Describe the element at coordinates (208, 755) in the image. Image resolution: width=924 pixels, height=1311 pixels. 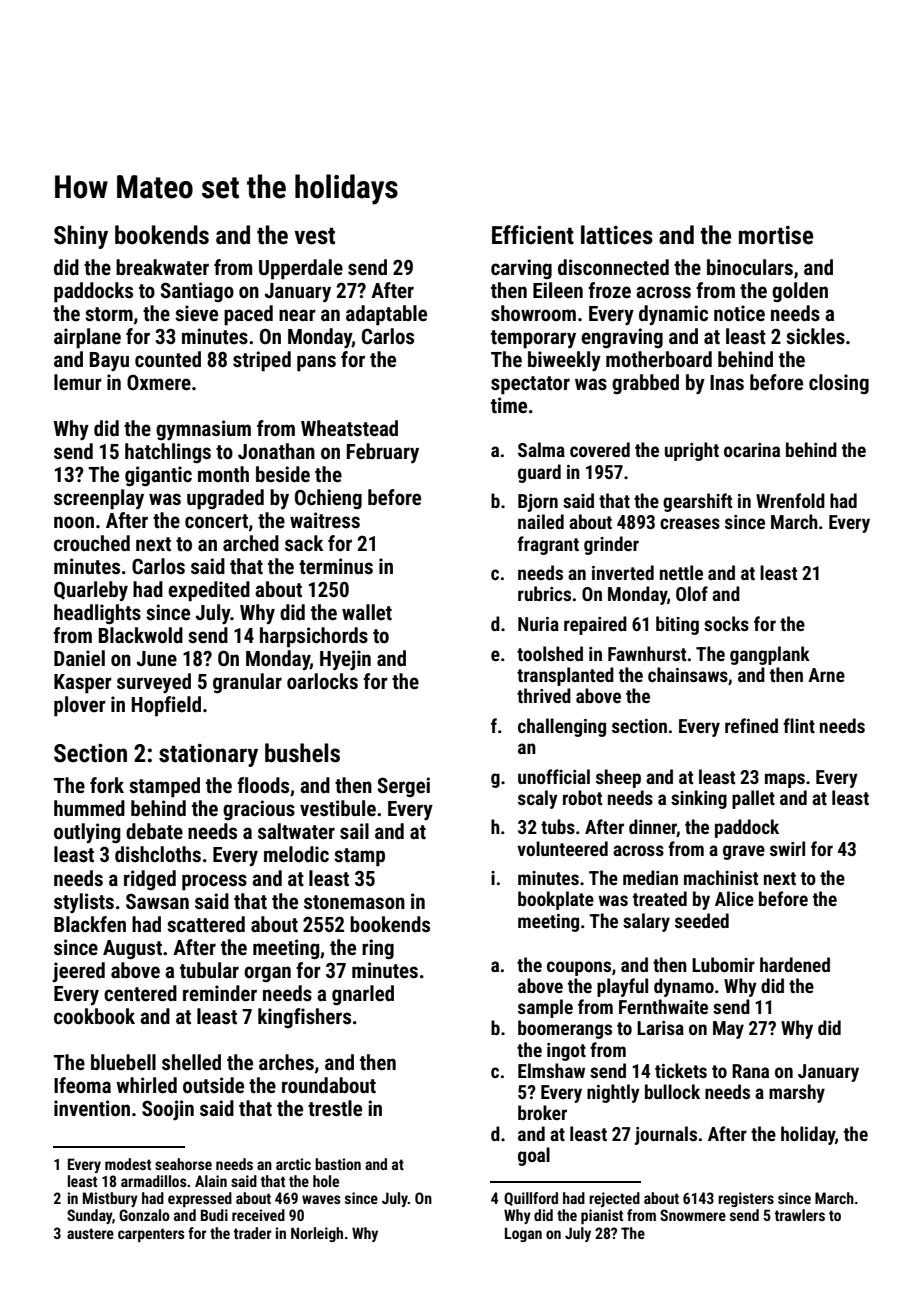
I see `stationary` at that location.
